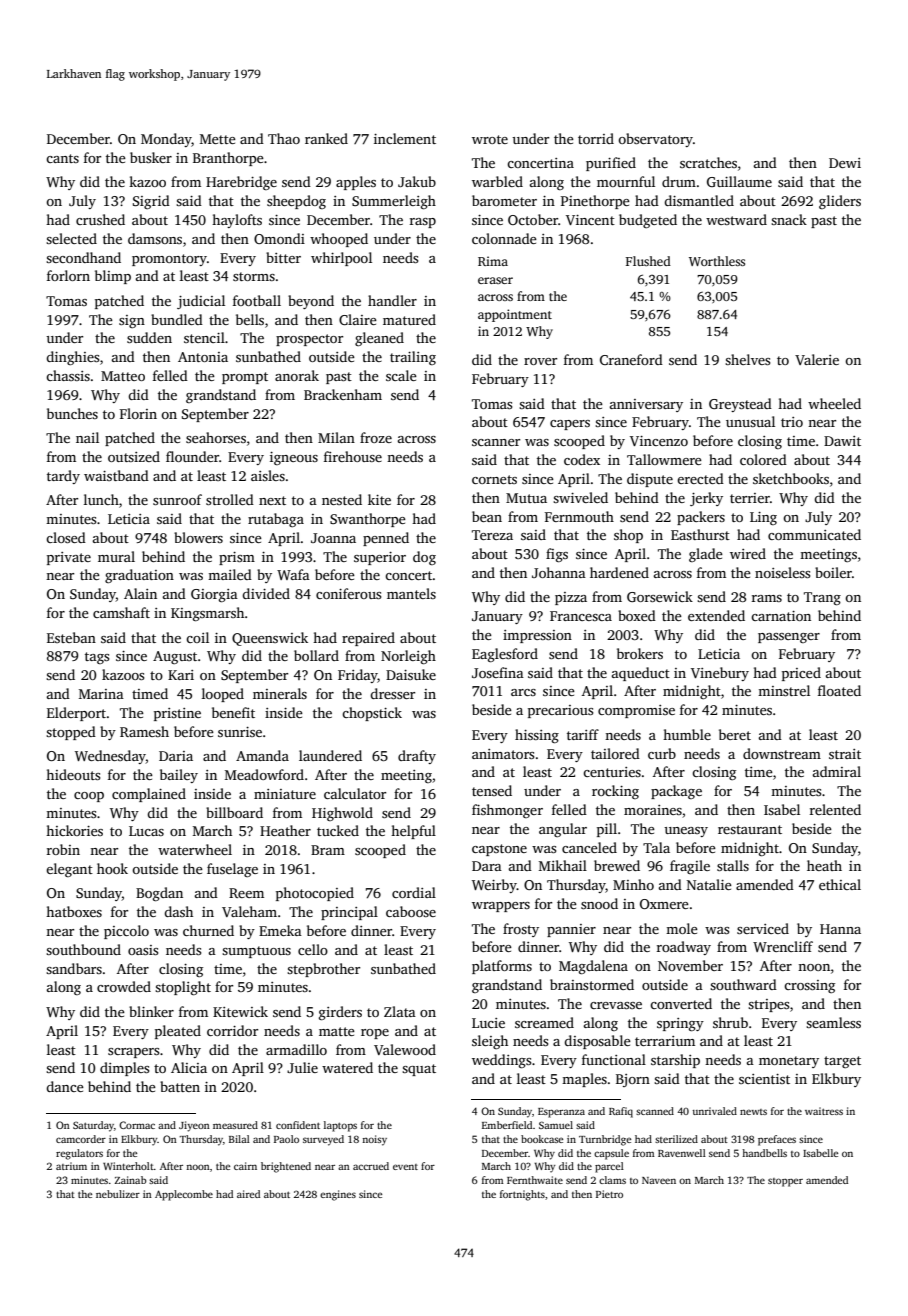 The image size is (908, 1316). I want to click on Harebridge, so click(241, 183).
